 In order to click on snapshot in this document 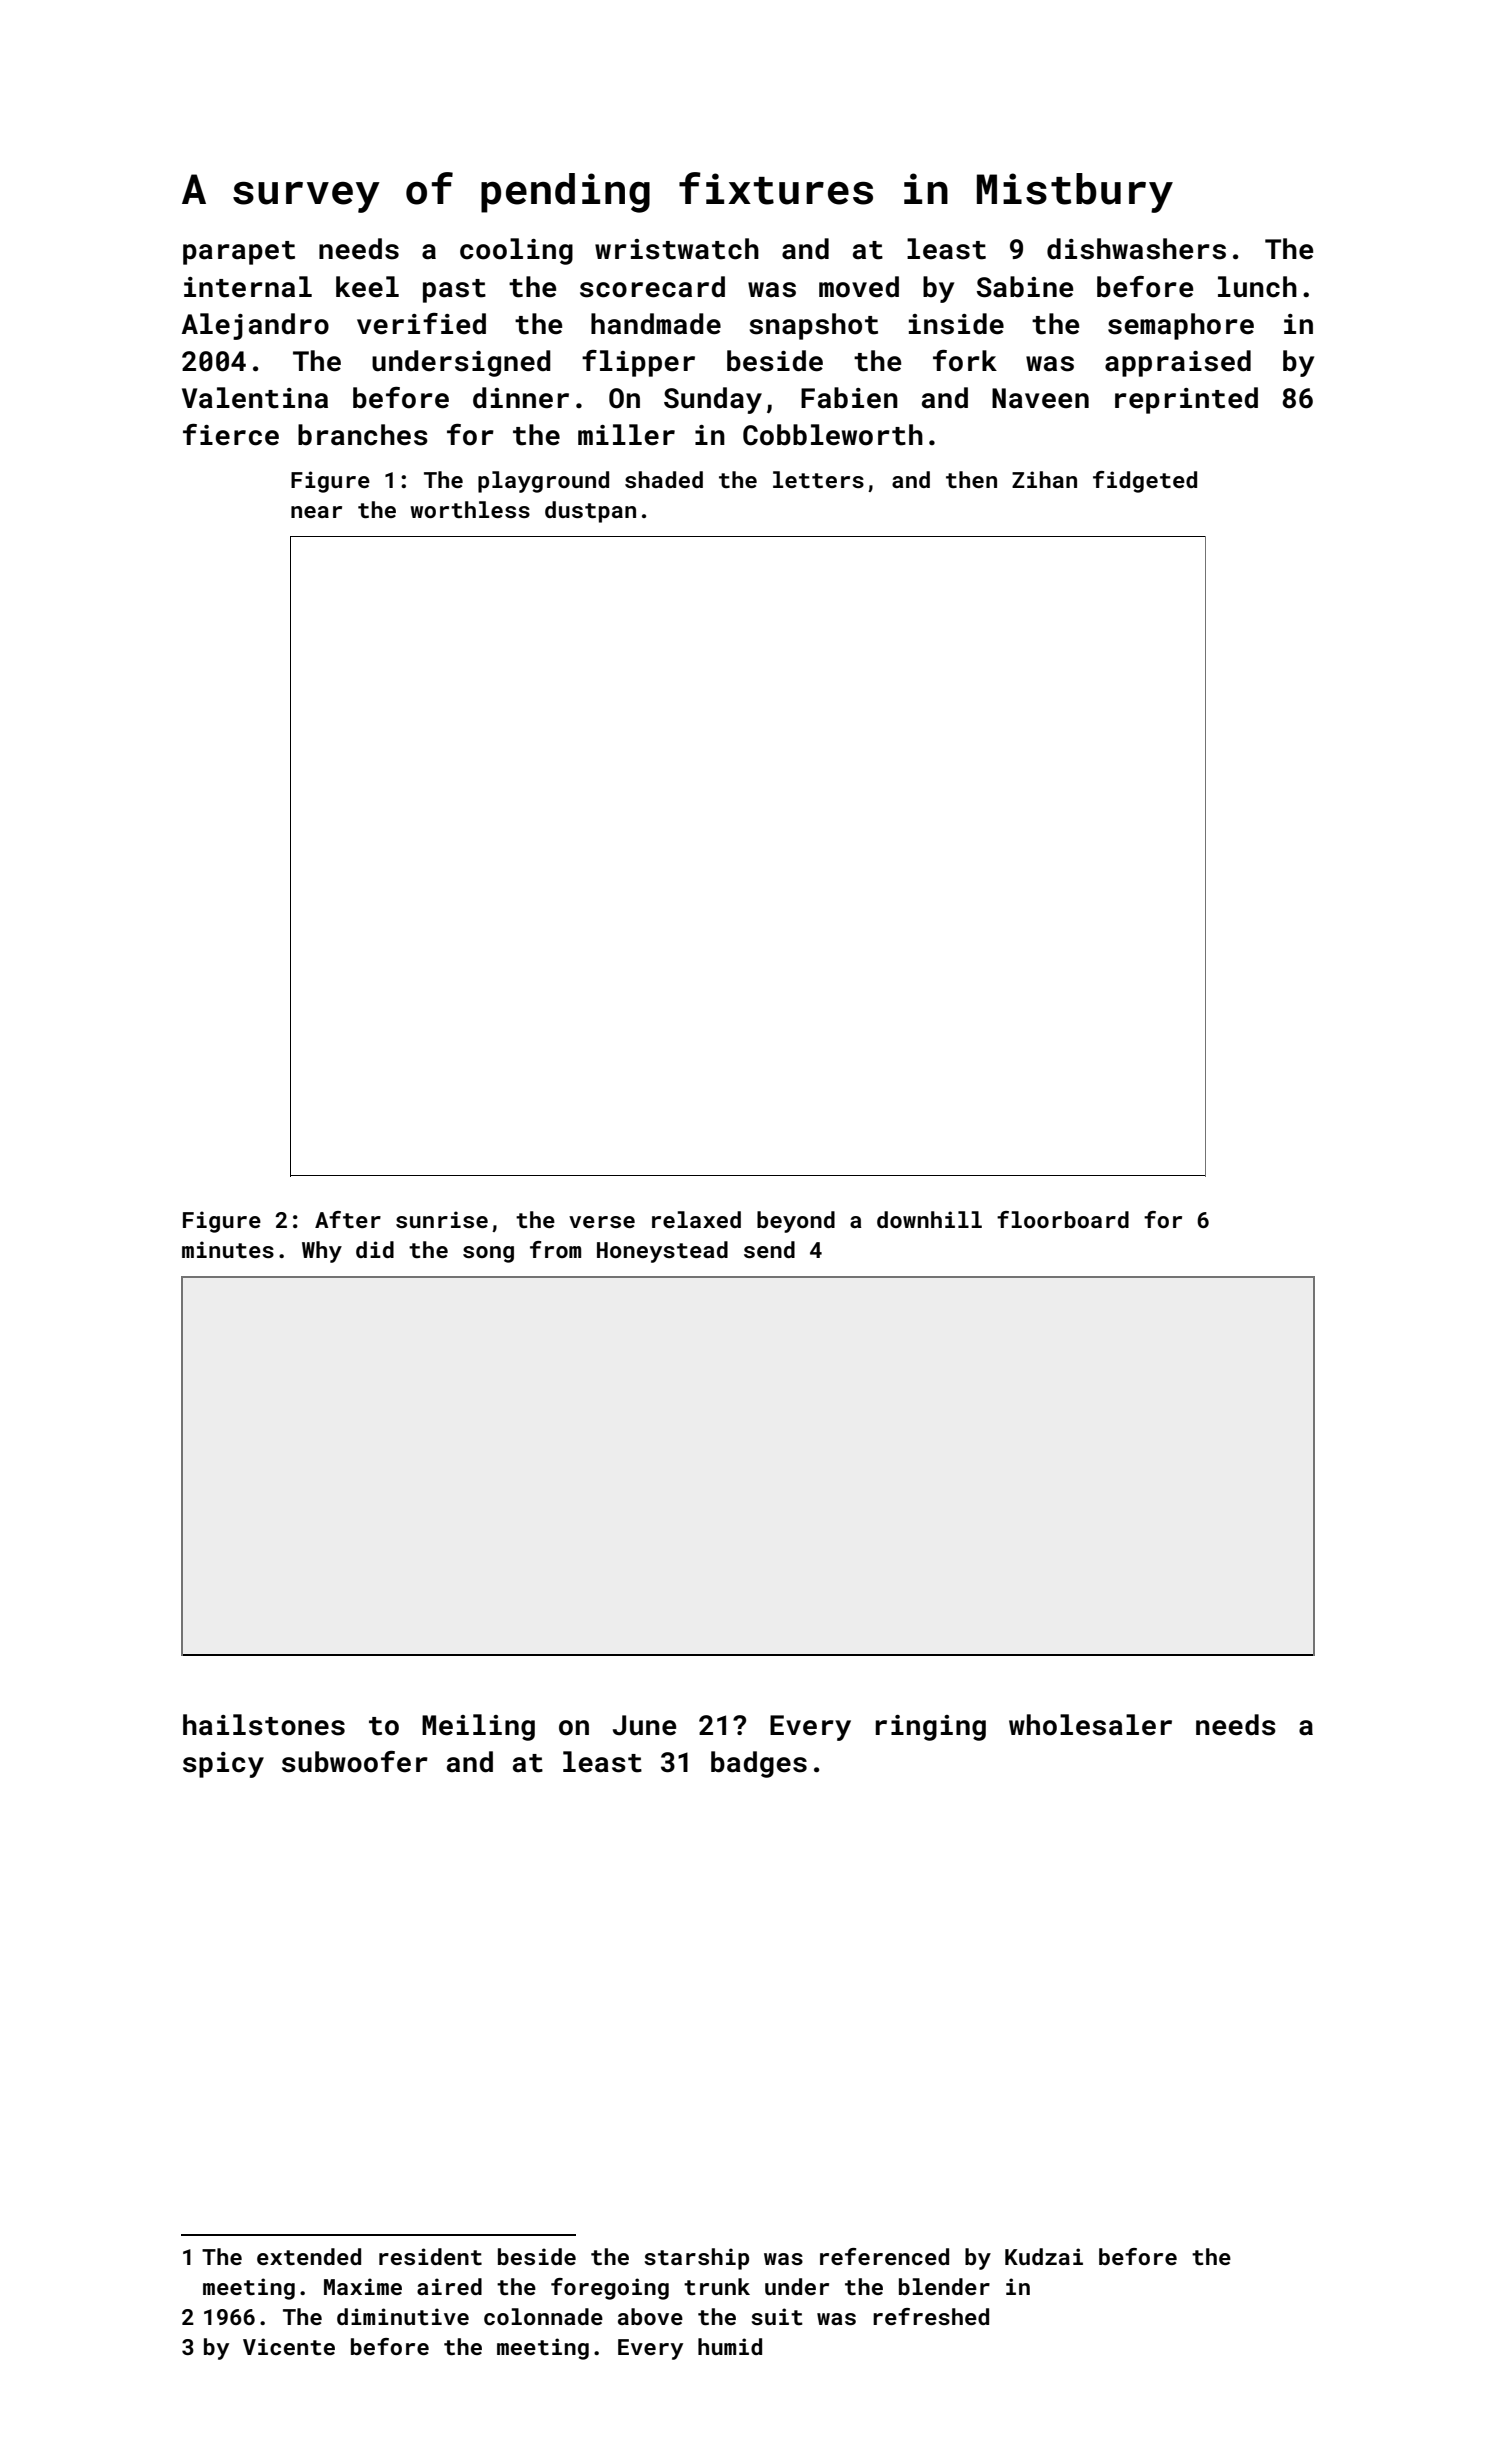, I will do `click(813, 326)`.
